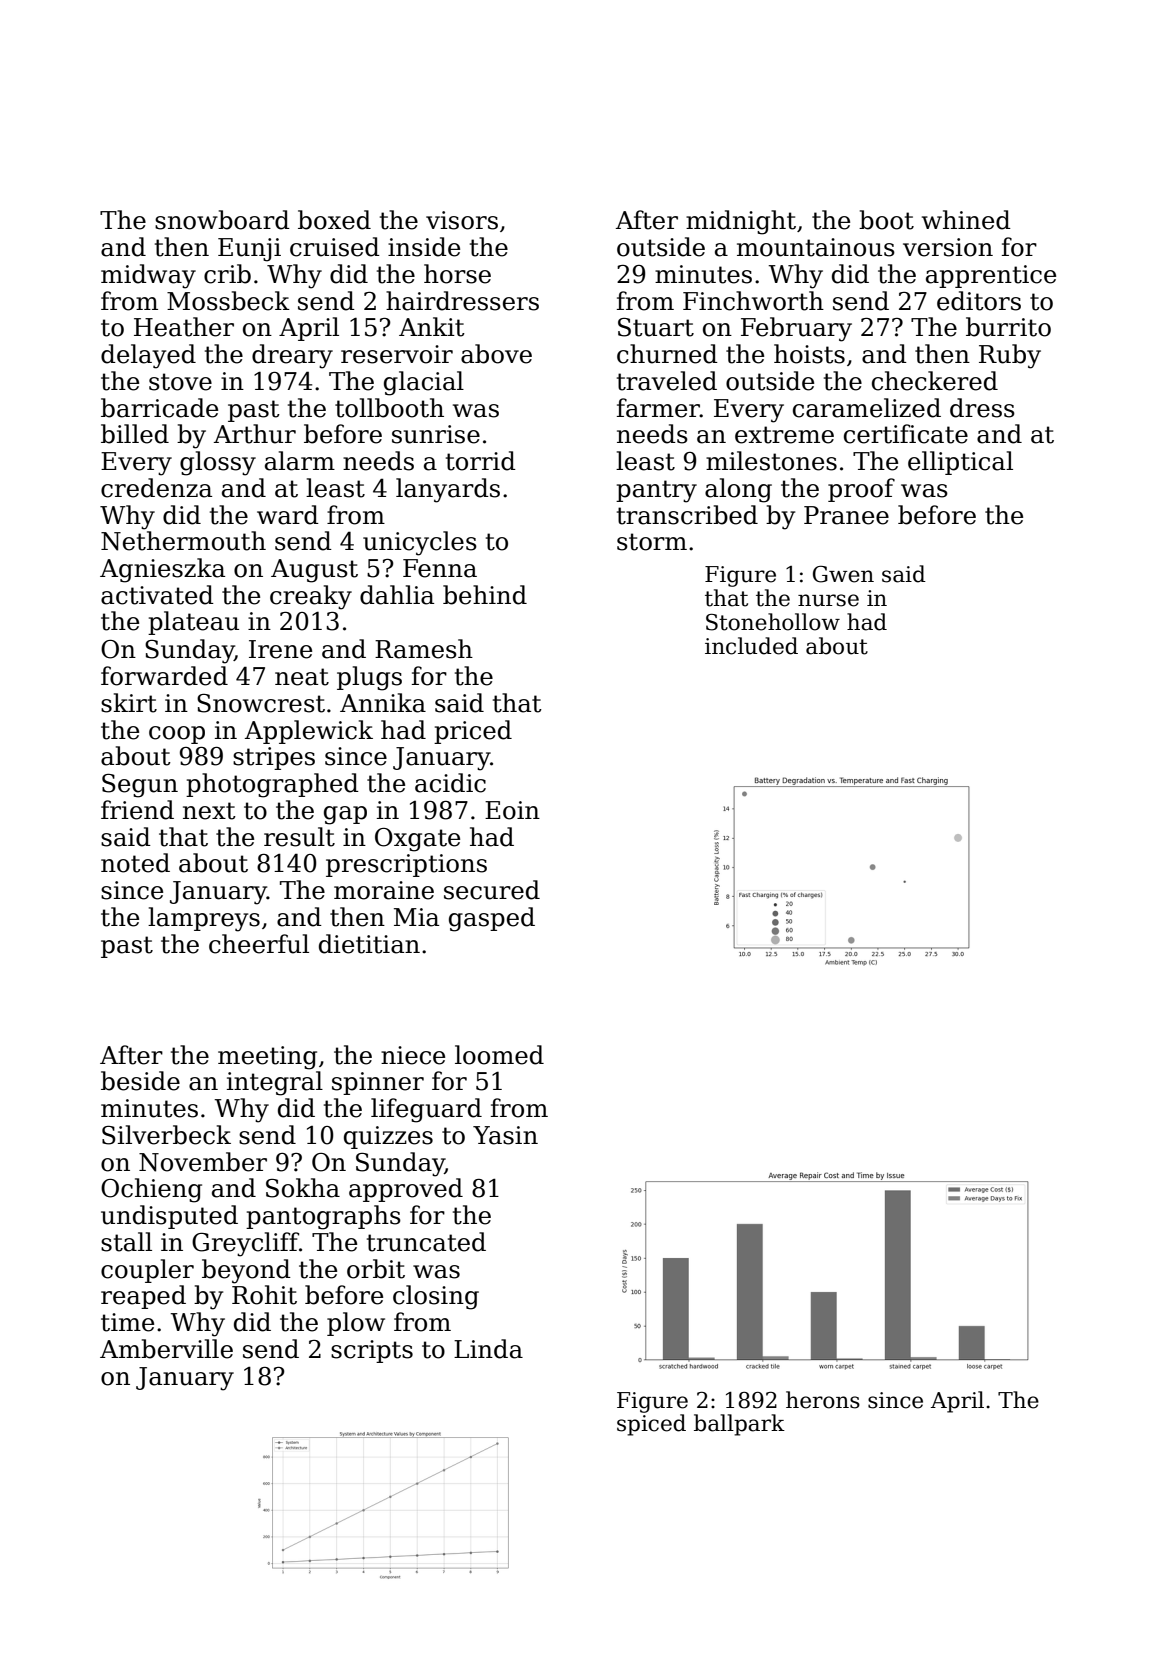  What do you see at coordinates (751, 646) in the screenshot?
I see `included` at bounding box center [751, 646].
